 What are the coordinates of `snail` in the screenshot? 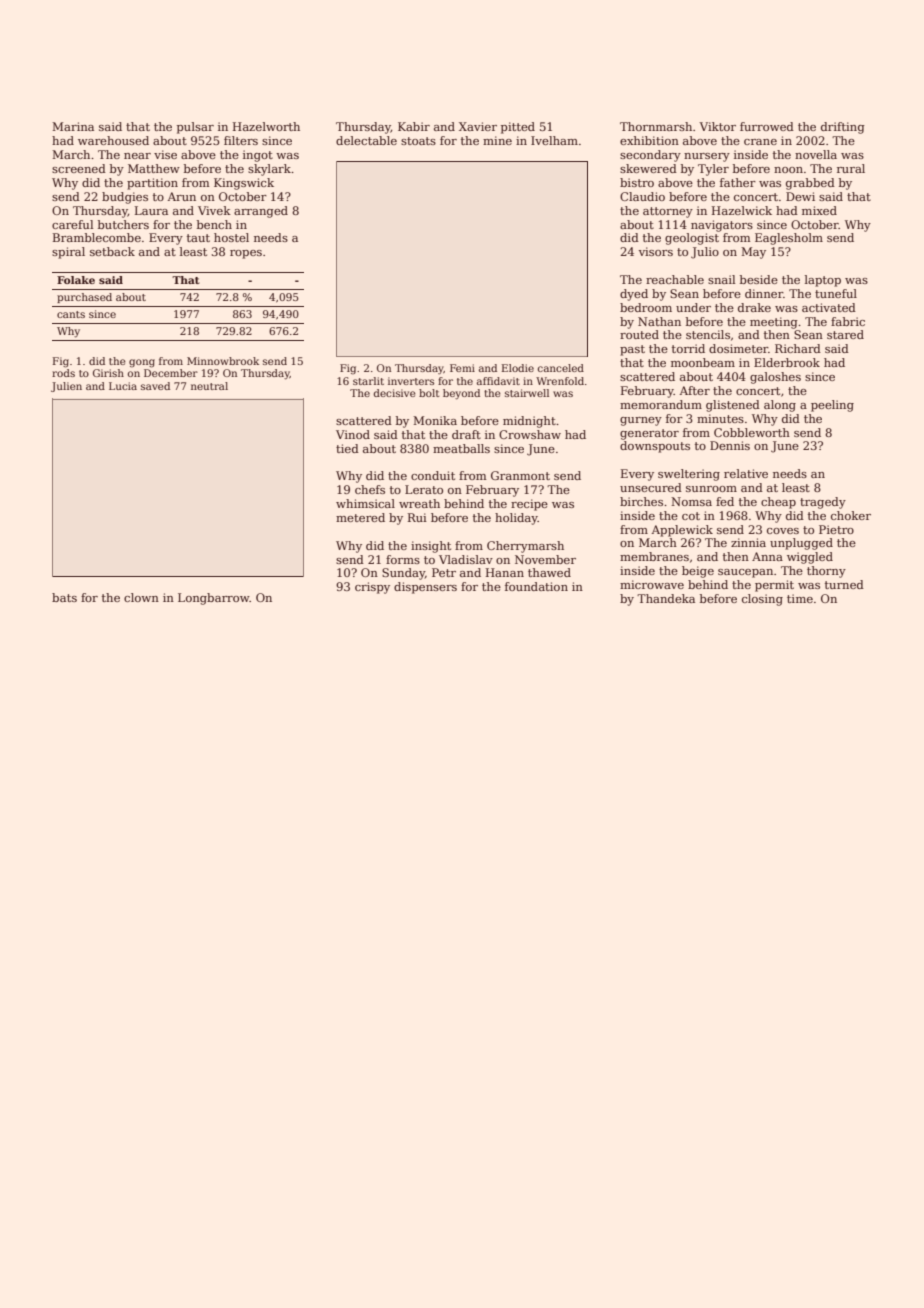 It's located at (721, 279).
